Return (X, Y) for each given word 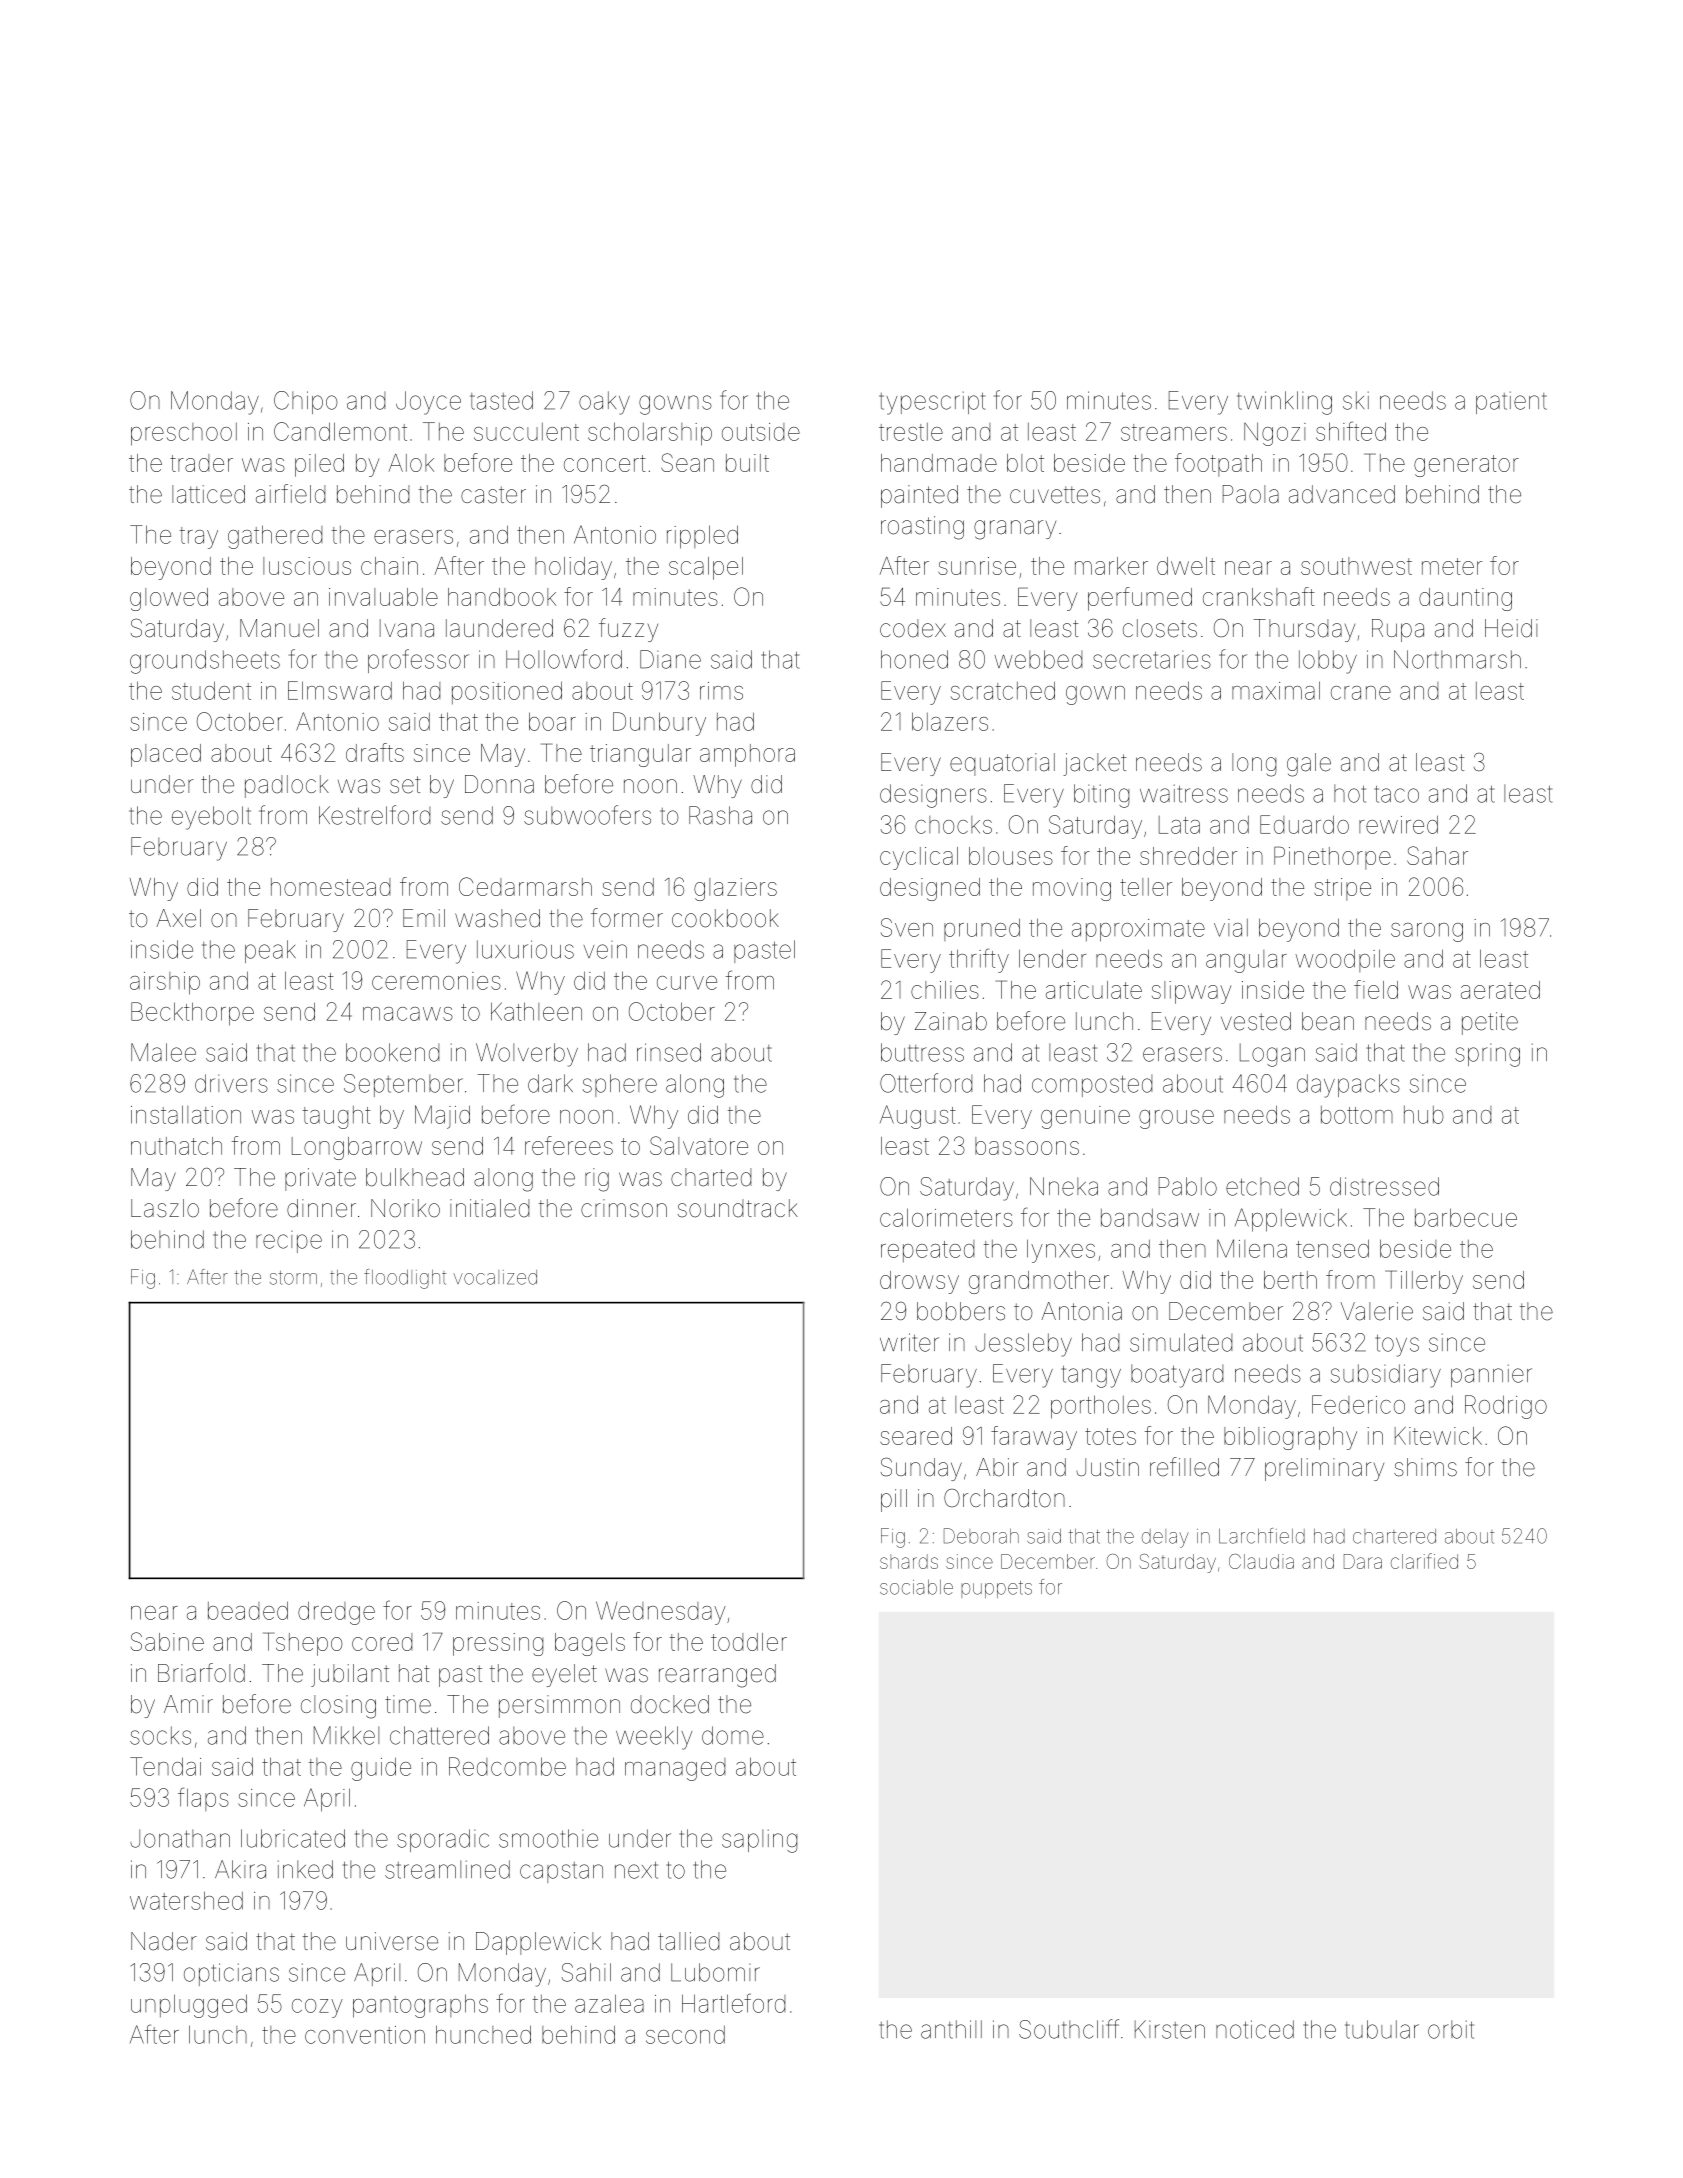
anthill (951, 2029)
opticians (231, 1974)
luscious (307, 566)
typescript (932, 403)
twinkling (1284, 403)
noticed (1255, 2029)
